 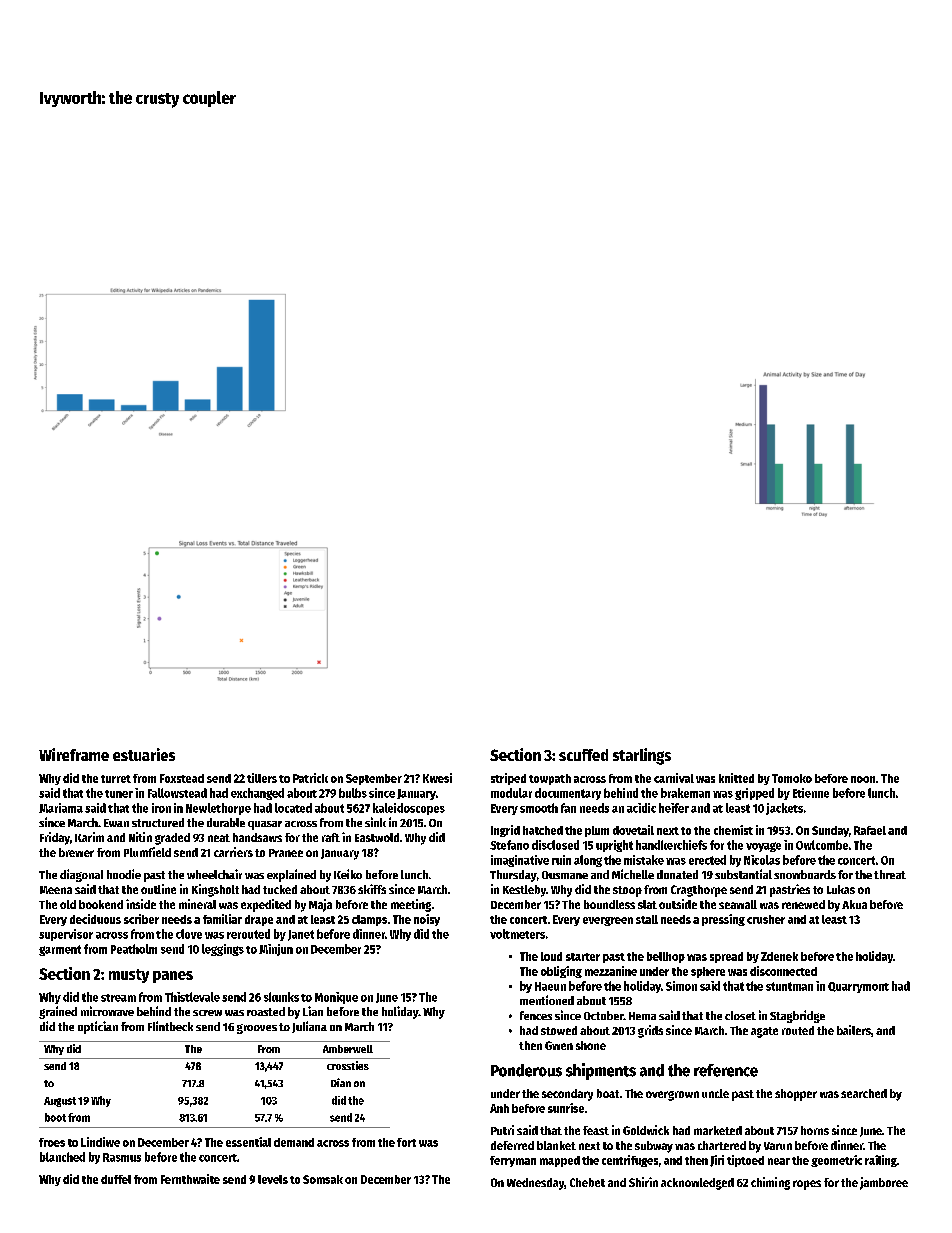 What do you see at coordinates (792, 778) in the screenshot?
I see `Tomoko` at bounding box center [792, 778].
